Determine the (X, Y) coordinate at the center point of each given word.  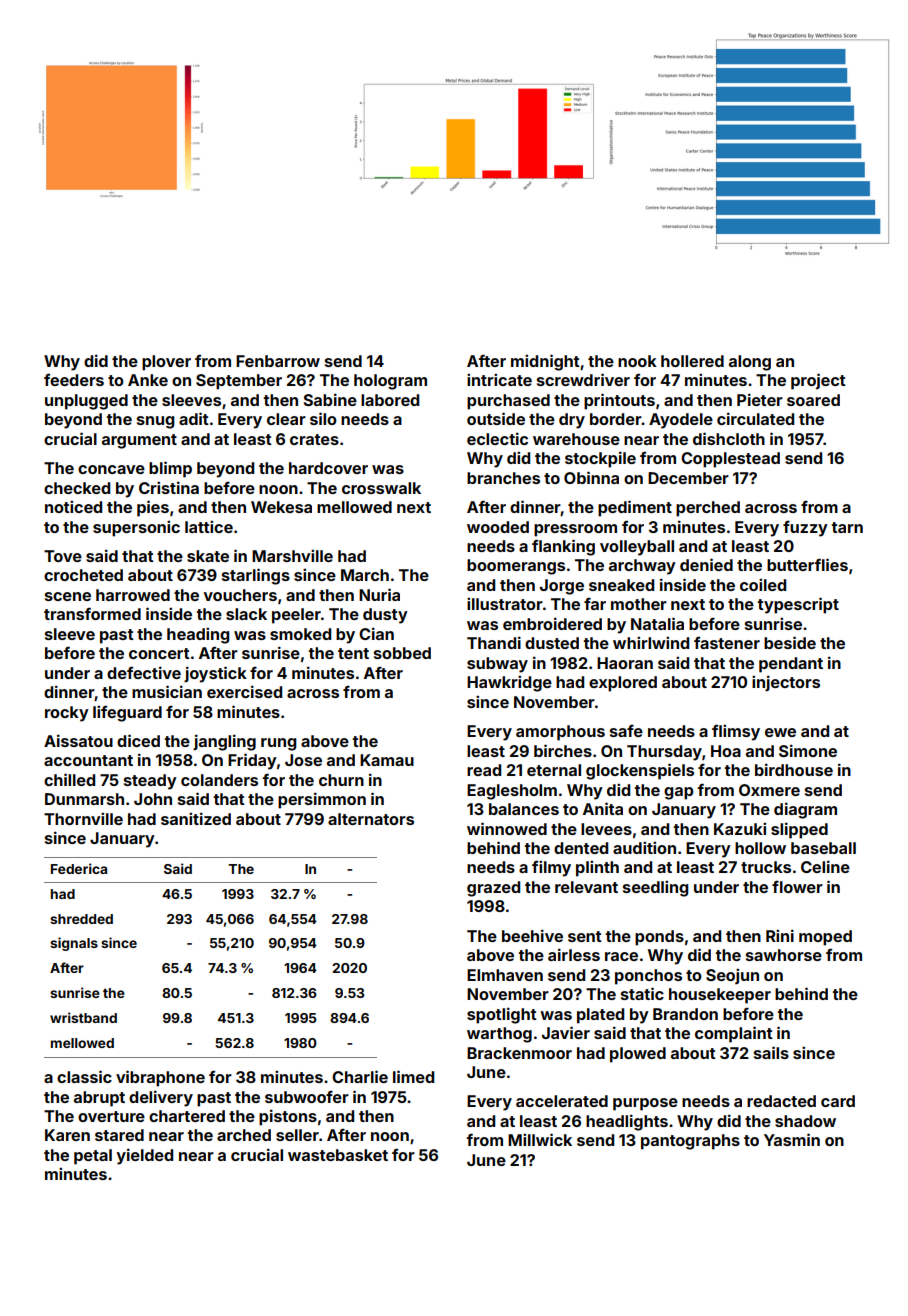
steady (150, 782)
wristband (83, 1017)
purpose (645, 1104)
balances (524, 809)
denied (706, 564)
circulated (755, 418)
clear (286, 419)
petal (93, 1157)
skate (208, 556)
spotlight (502, 1015)
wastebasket (338, 1155)
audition (644, 847)
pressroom (575, 530)
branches (503, 478)
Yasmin (792, 1139)
